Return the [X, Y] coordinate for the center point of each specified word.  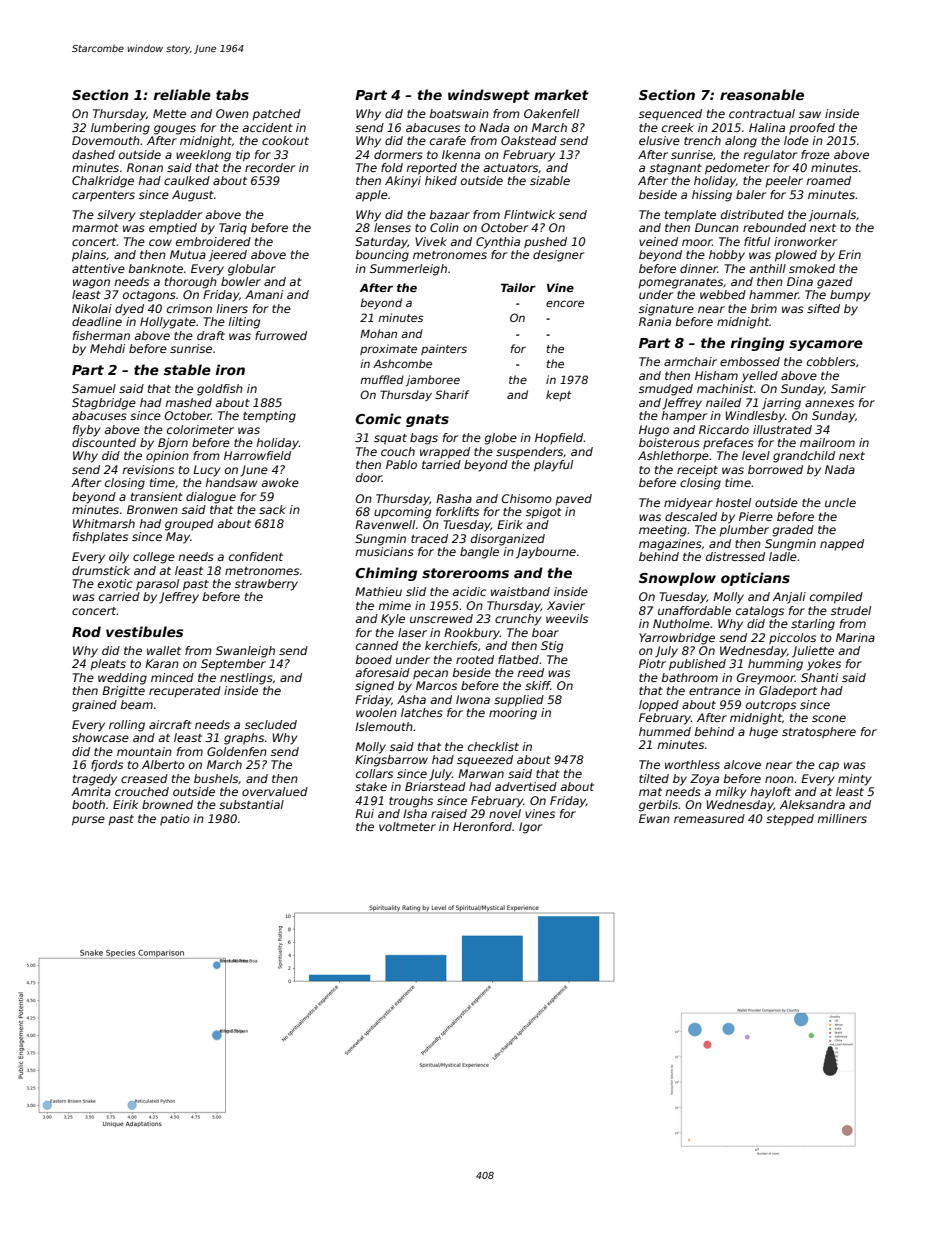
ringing [757, 344]
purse [88, 821]
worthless [692, 764]
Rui [364, 813]
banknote [156, 268]
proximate [388, 349]
